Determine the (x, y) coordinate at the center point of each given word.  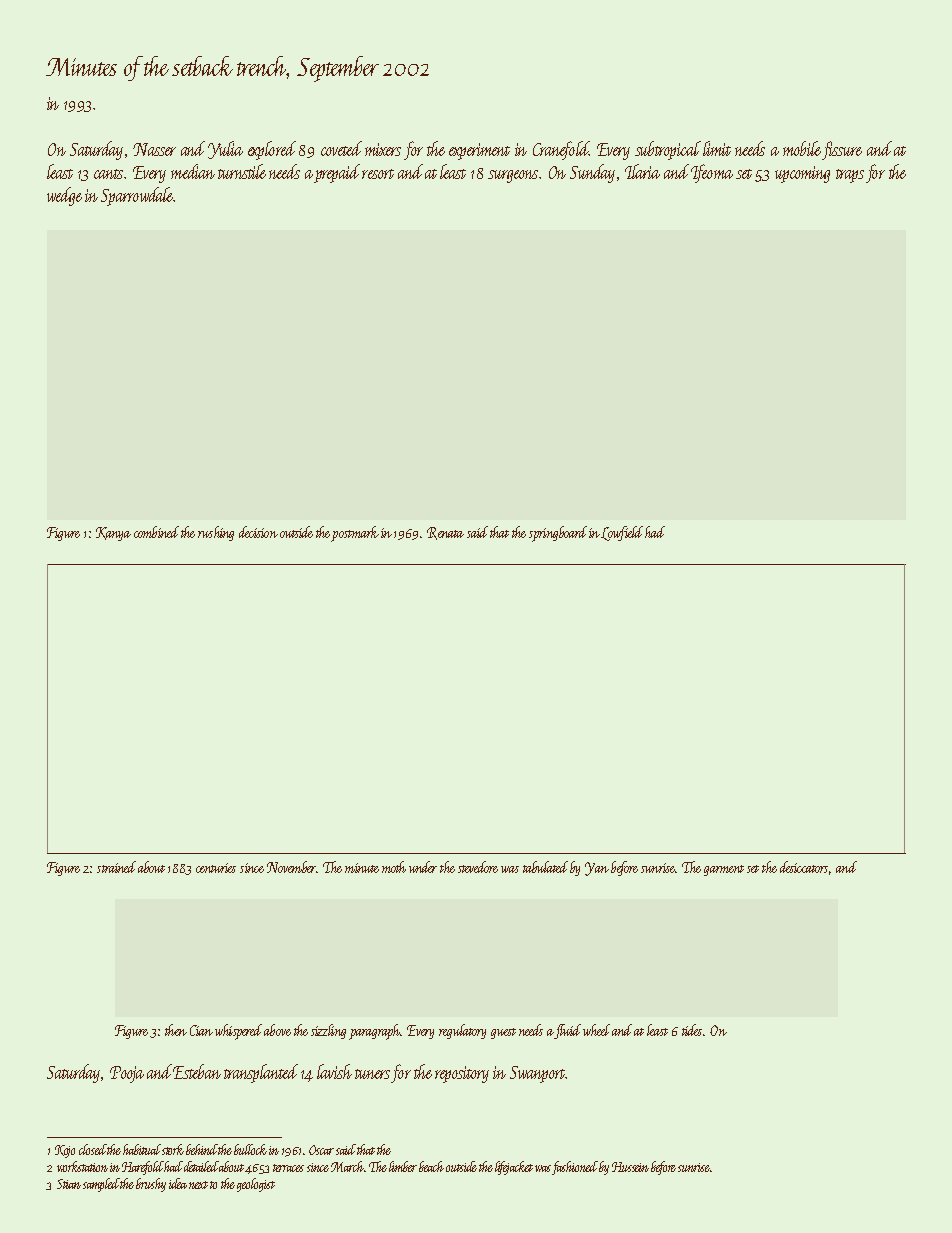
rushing (216, 533)
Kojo (65, 1151)
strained (116, 867)
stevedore (478, 867)
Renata (445, 533)
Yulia (225, 150)
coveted (341, 148)
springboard (558, 534)
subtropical (668, 150)
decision (258, 532)
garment (724, 870)
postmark (355, 534)
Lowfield (622, 533)
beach (431, 1166)
